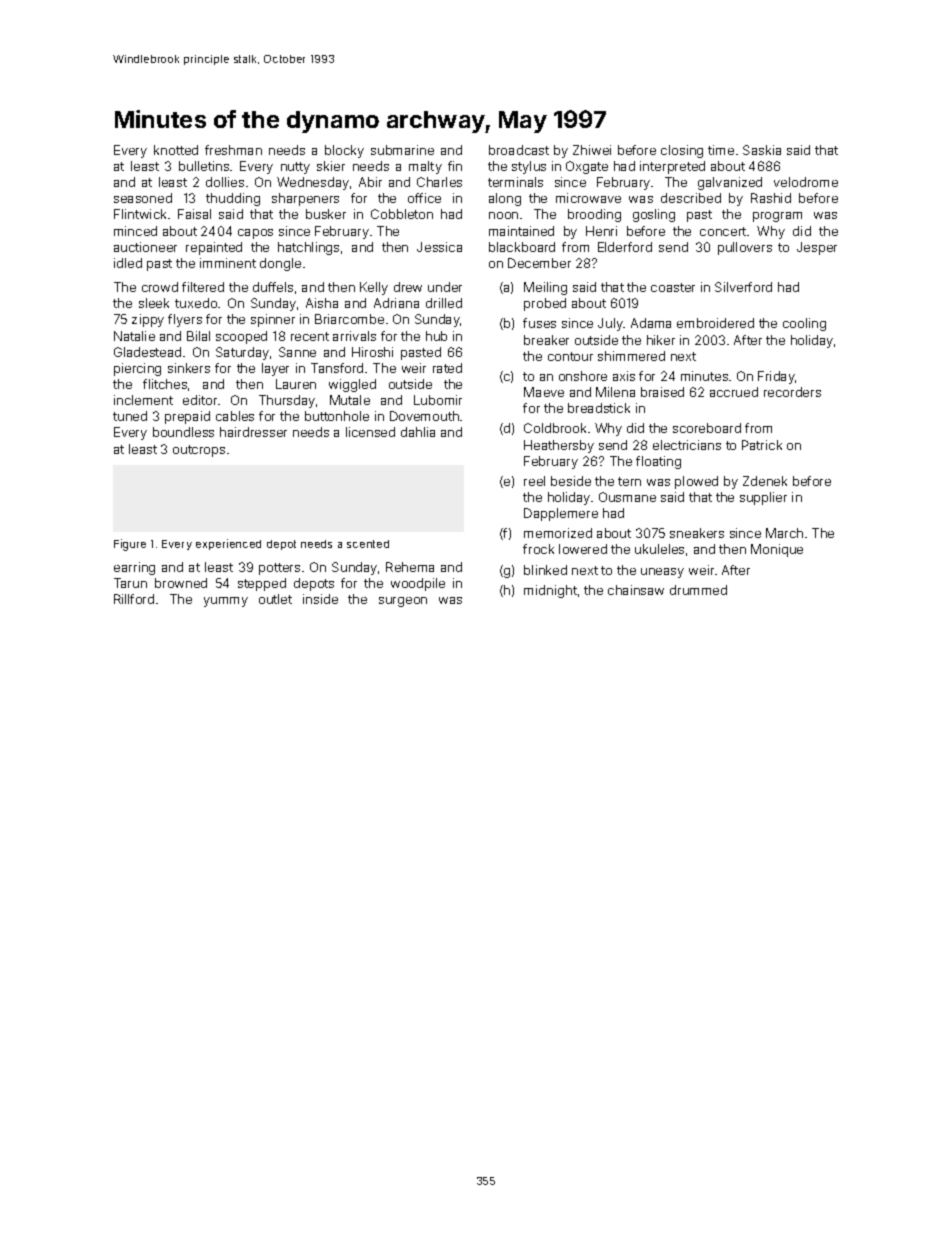  What do you see at coordinates (410, 567) in the document?
I see `Rehema` at bounding box center [410, 567].
